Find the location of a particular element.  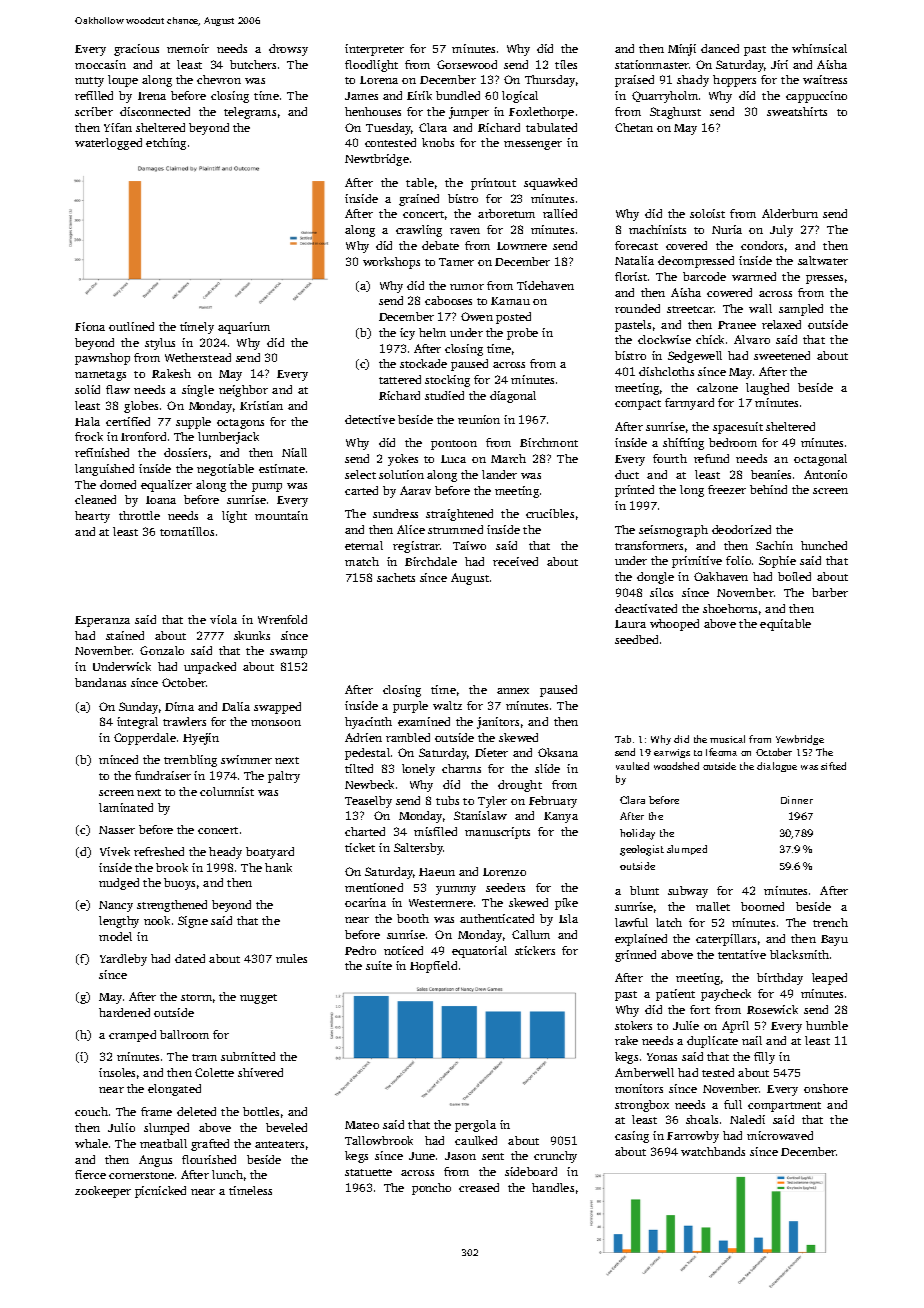

trembling is located at coordinates (190, 761).
